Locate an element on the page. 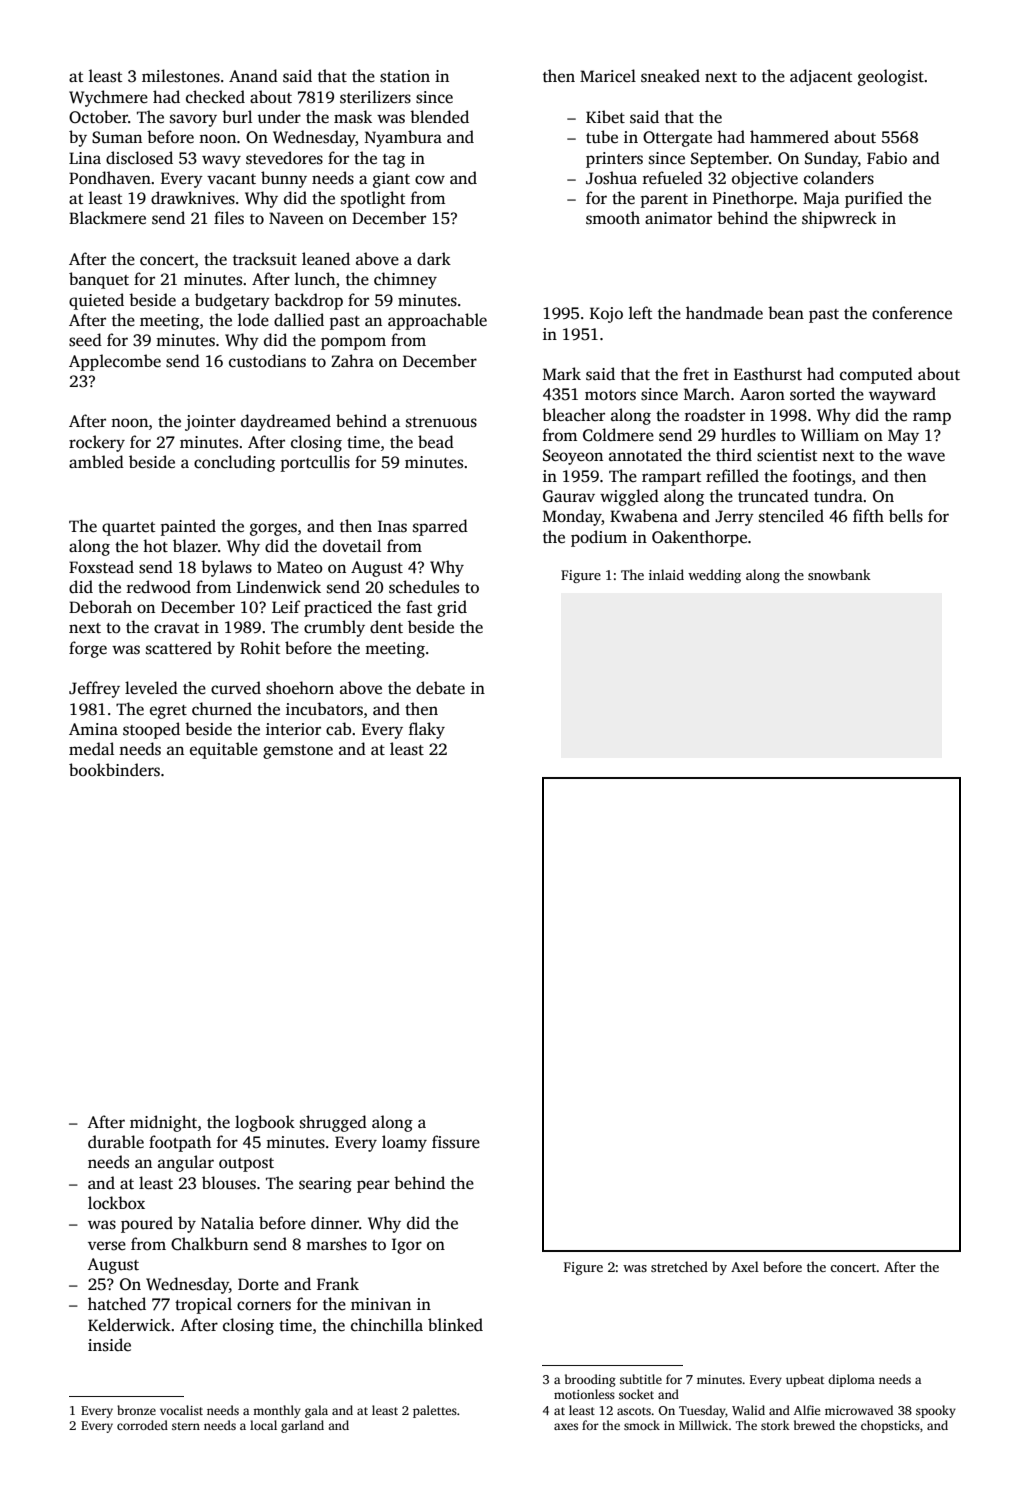 The height and width of the image is (1492, 1030). inside is located at coordinates (109, 1345).
